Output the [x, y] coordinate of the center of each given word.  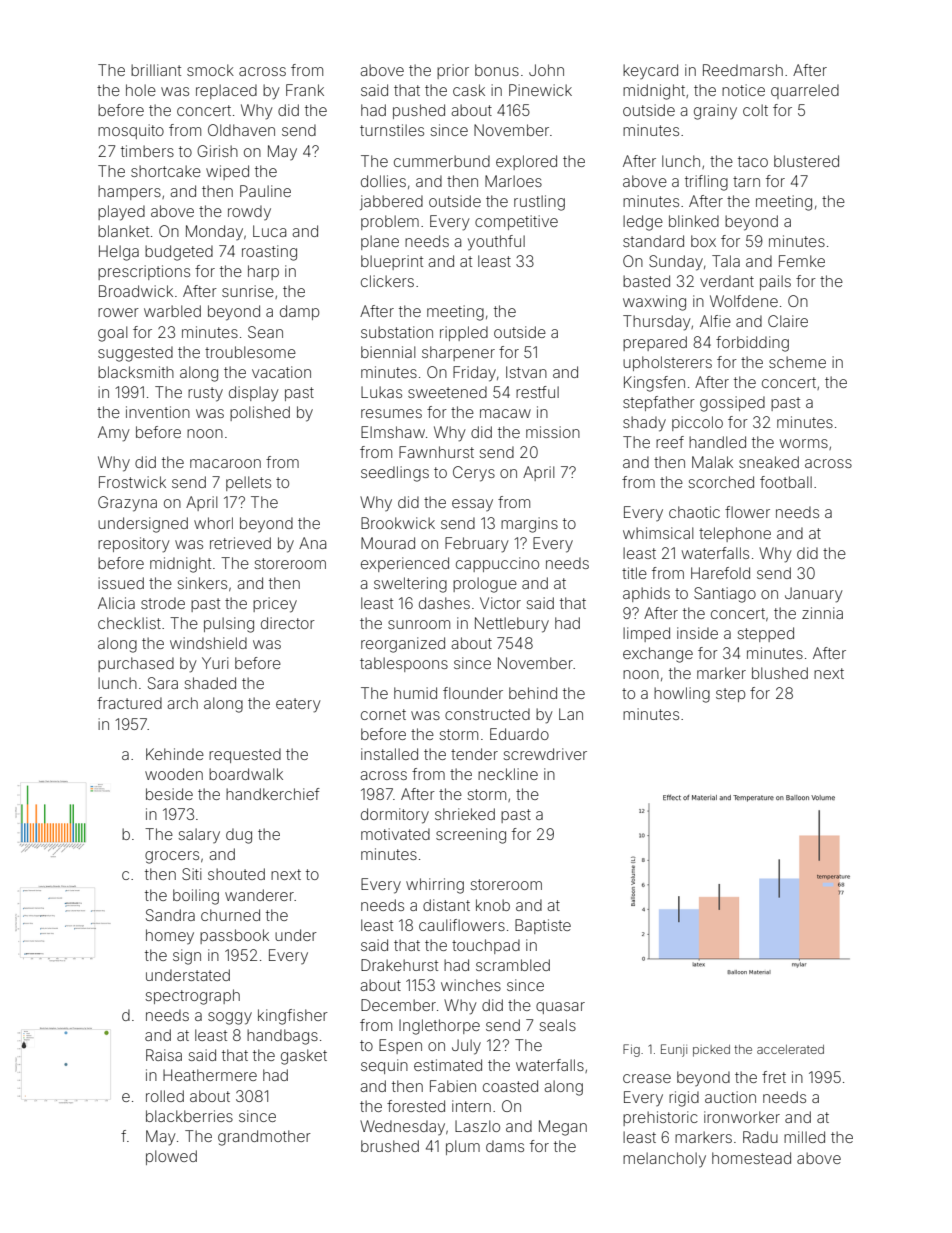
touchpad [486, 946]
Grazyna [127, 504]
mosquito [131, 131]
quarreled [805, 91]
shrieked [465, 814]
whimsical [658, 533]
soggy [230, 1018]
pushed [419, 111]
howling [682, 695]
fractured [129, 703]
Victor [500, 603]
